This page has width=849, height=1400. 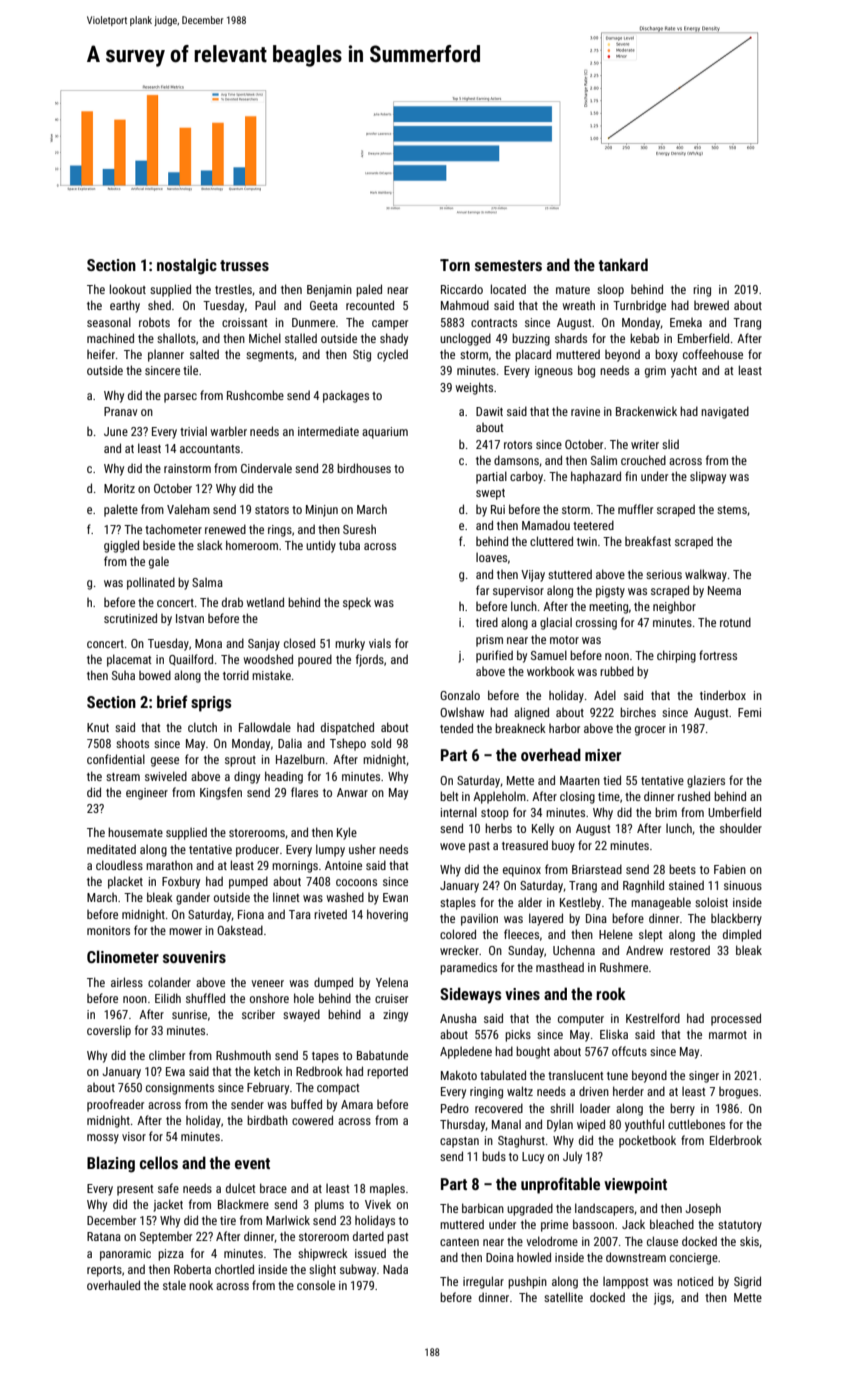 What do you see at coordinates (181, 882) in the page?
I see `Foxbury` at bounding box center [181, 882].
